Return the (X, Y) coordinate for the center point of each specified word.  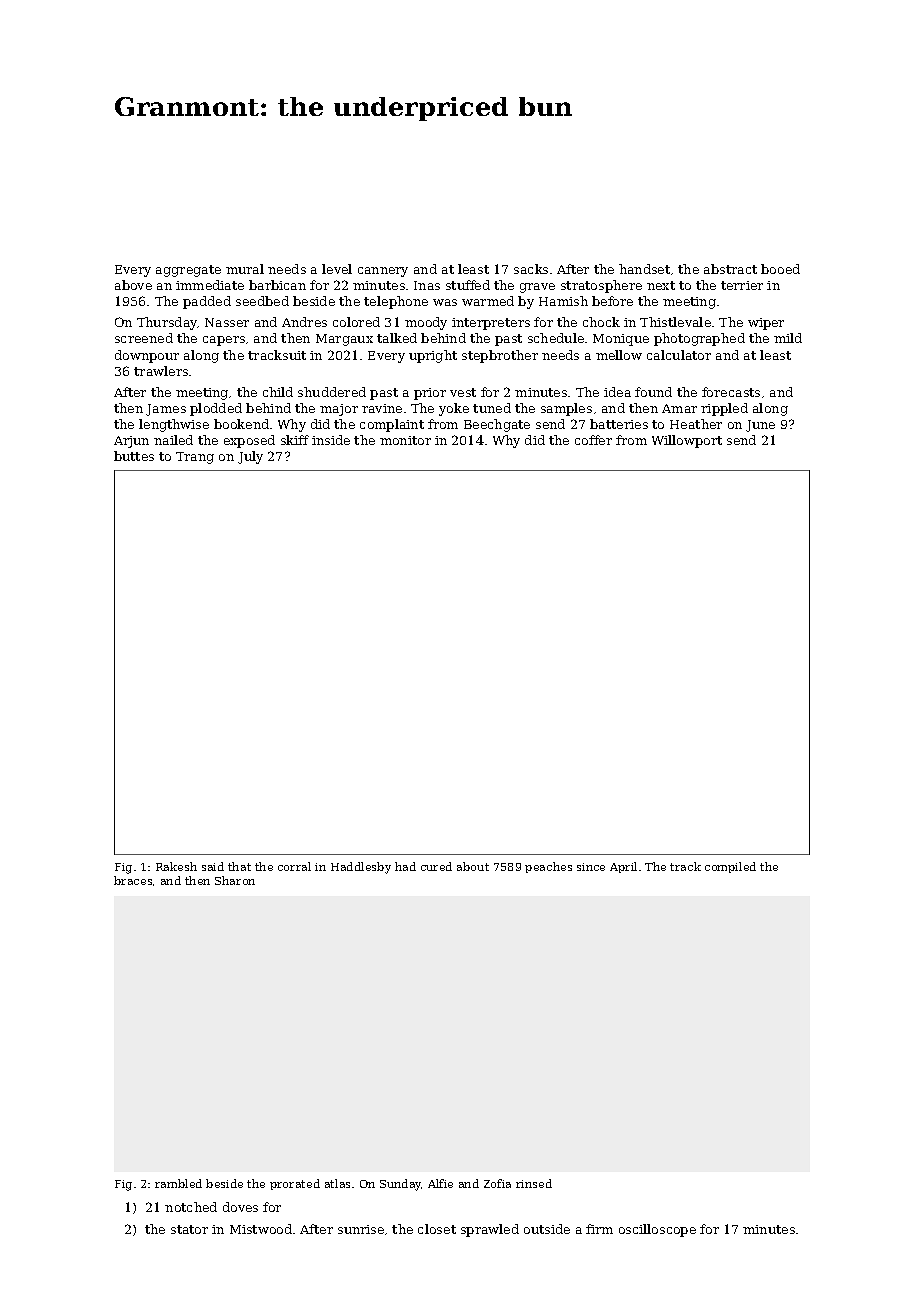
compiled (730, 867)
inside (331, 440)
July (250, 457)
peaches (548, 867)
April (623, 867)
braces (133, 880)
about (473, 866)
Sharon (235, 880)
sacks (531, 269)
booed (780, 269)
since (591, 867)
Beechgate (497, 425)
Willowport (687, 441)
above (133, 285)
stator (189, 1229)
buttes (134, 456)
